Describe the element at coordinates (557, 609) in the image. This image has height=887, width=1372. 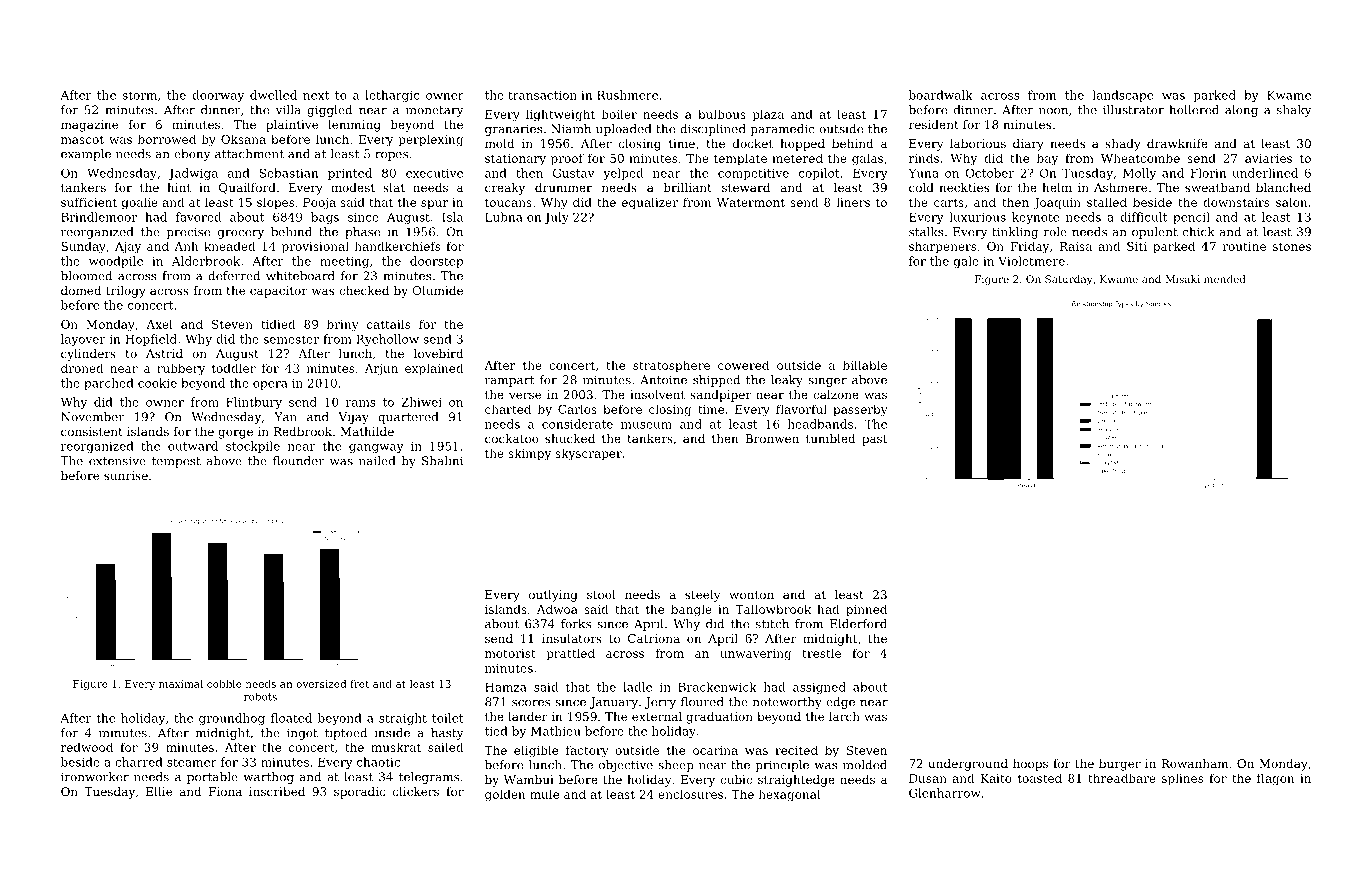
I see `Adwoa` at that location.
